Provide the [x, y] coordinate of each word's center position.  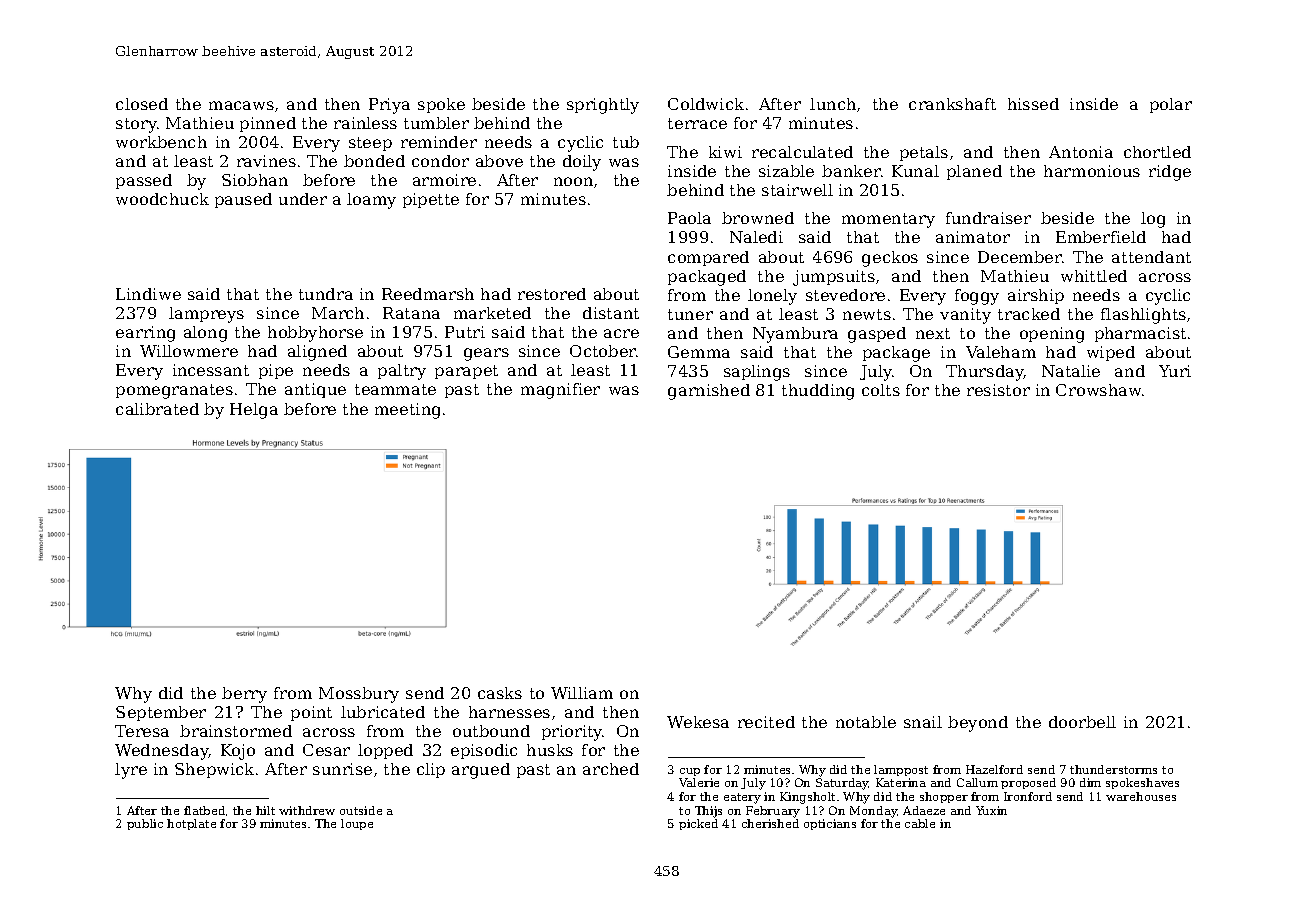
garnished [709, 392]
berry [244, 695]
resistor [998, 390]
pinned [268, 124]
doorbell [1082, 722]
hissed [1033, 104]
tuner [690, 314]
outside [361, 810]
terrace [697, 123]
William [582, 693]
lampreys [206, 315]
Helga [254, 411]
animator [973, 237]
